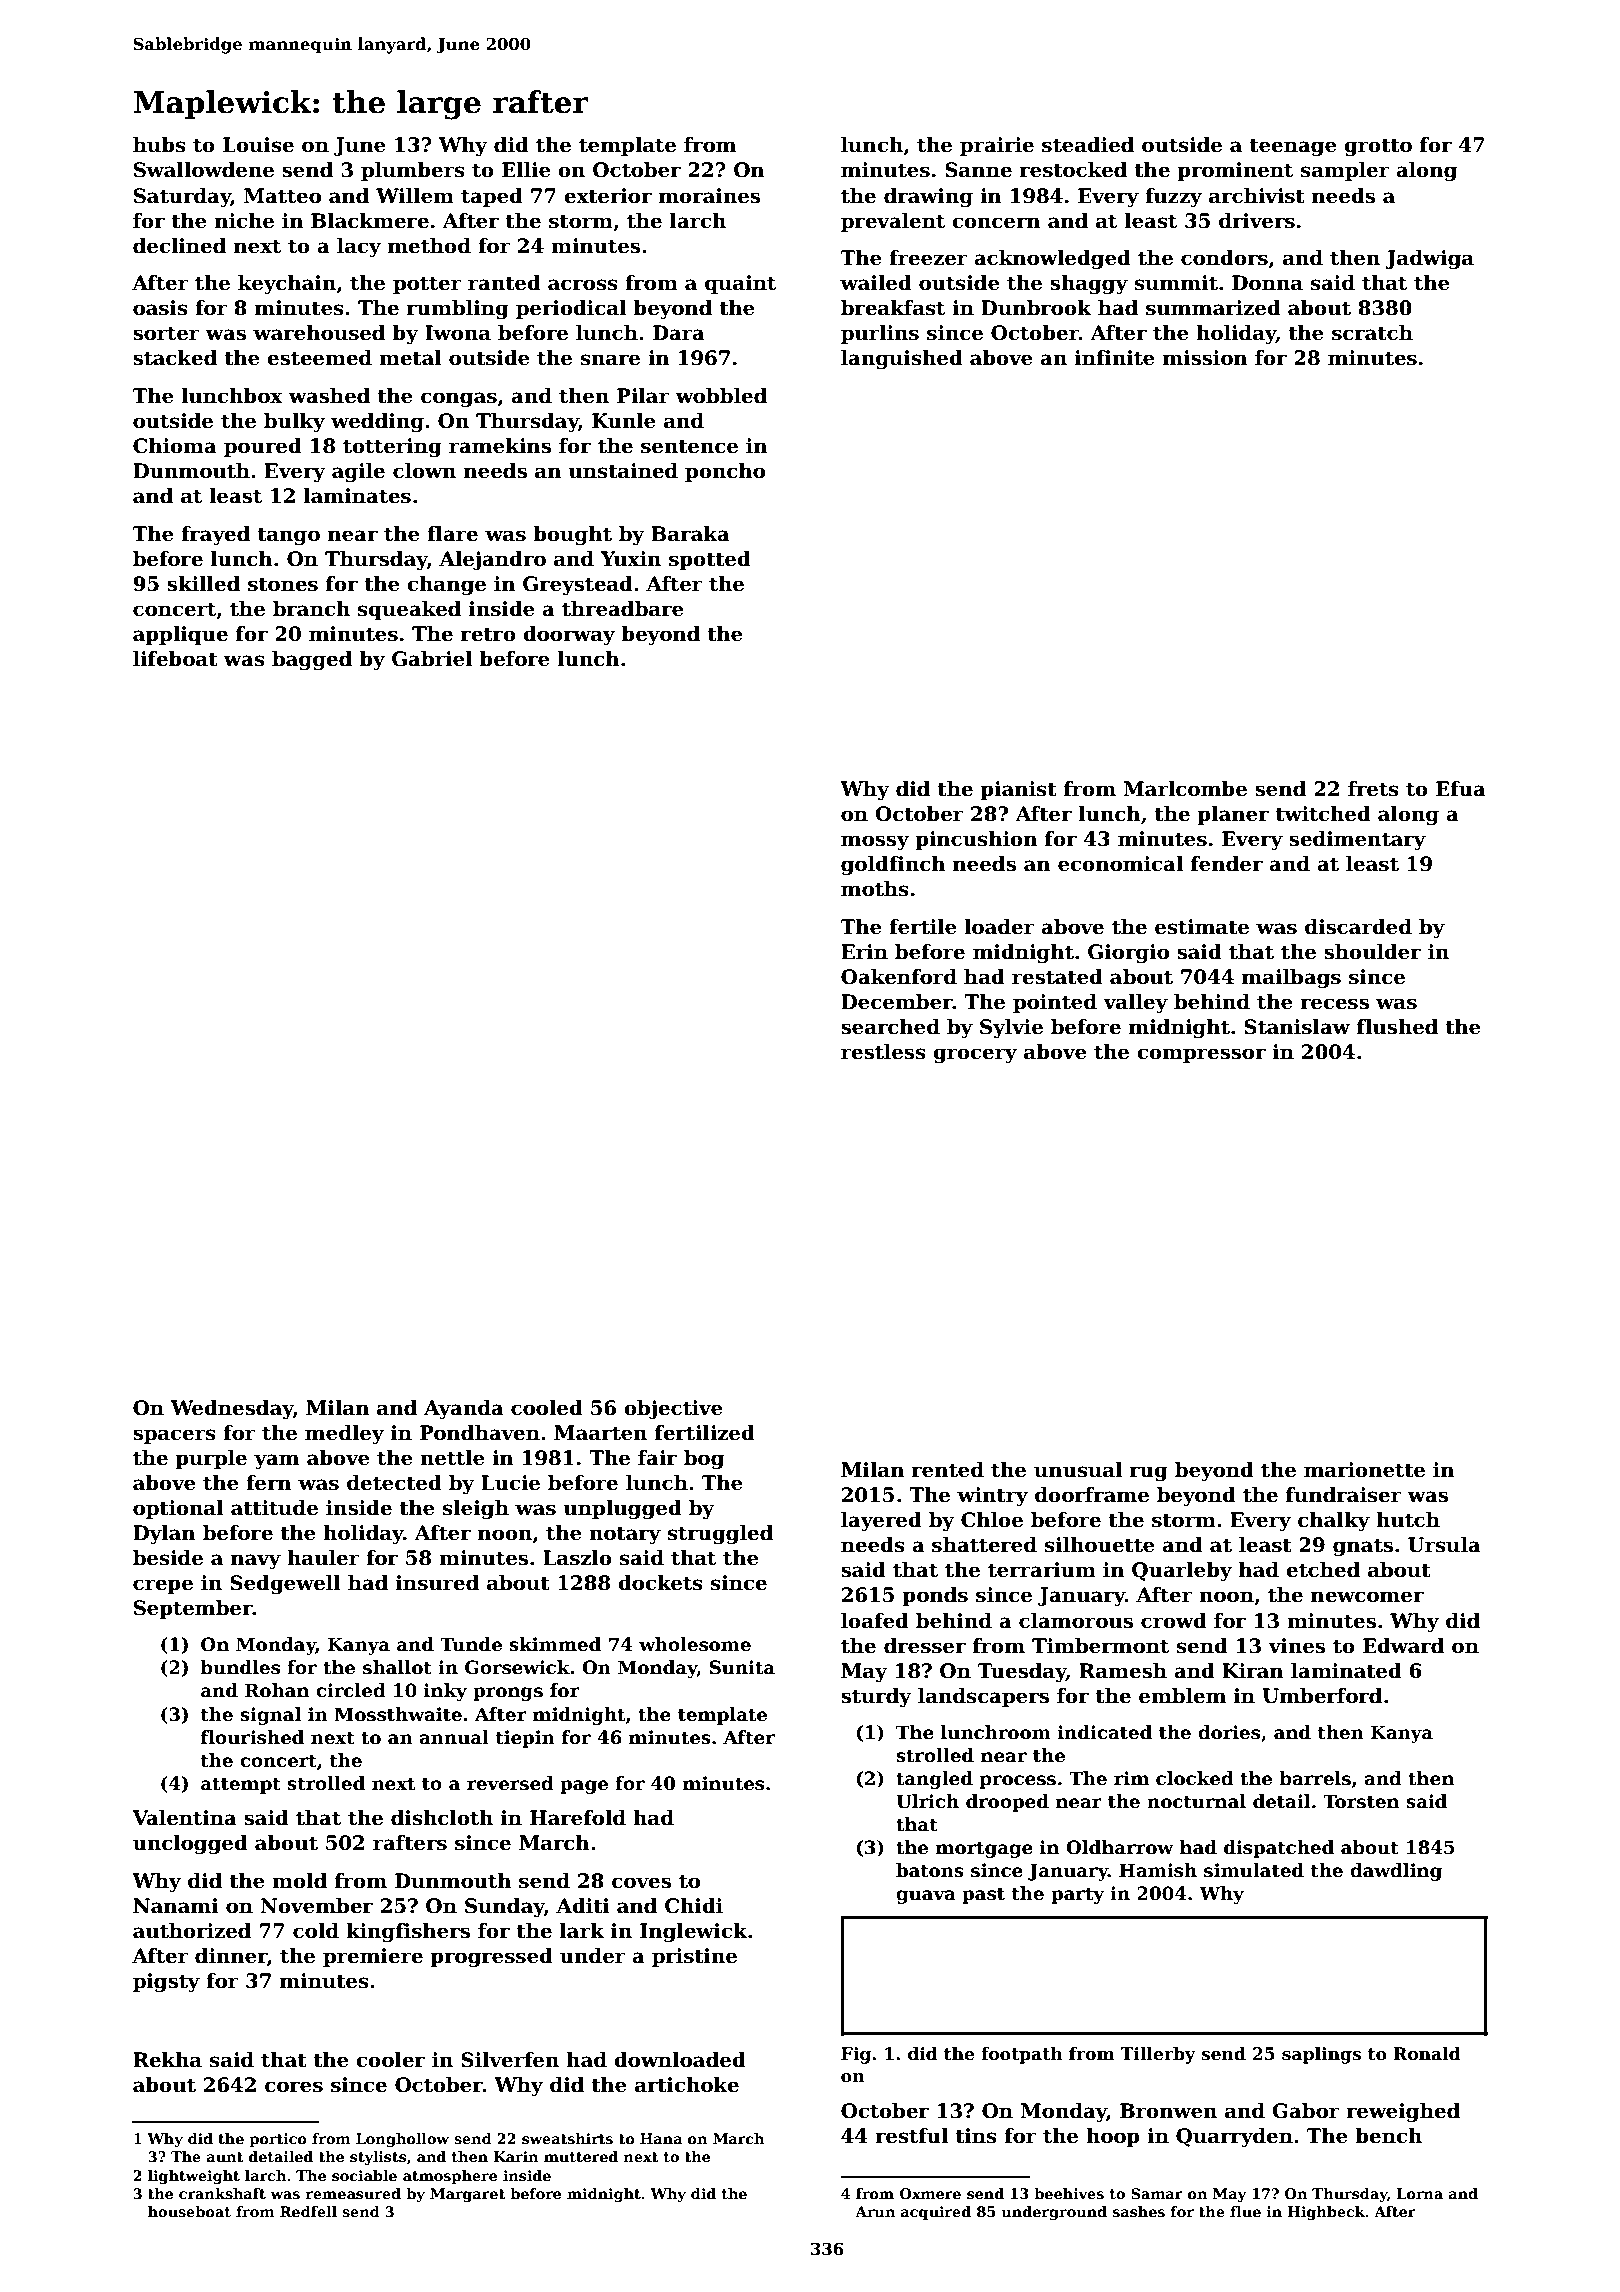 This document has width=1620, height=2292. I want to click on moraines, so click(709, 196).
